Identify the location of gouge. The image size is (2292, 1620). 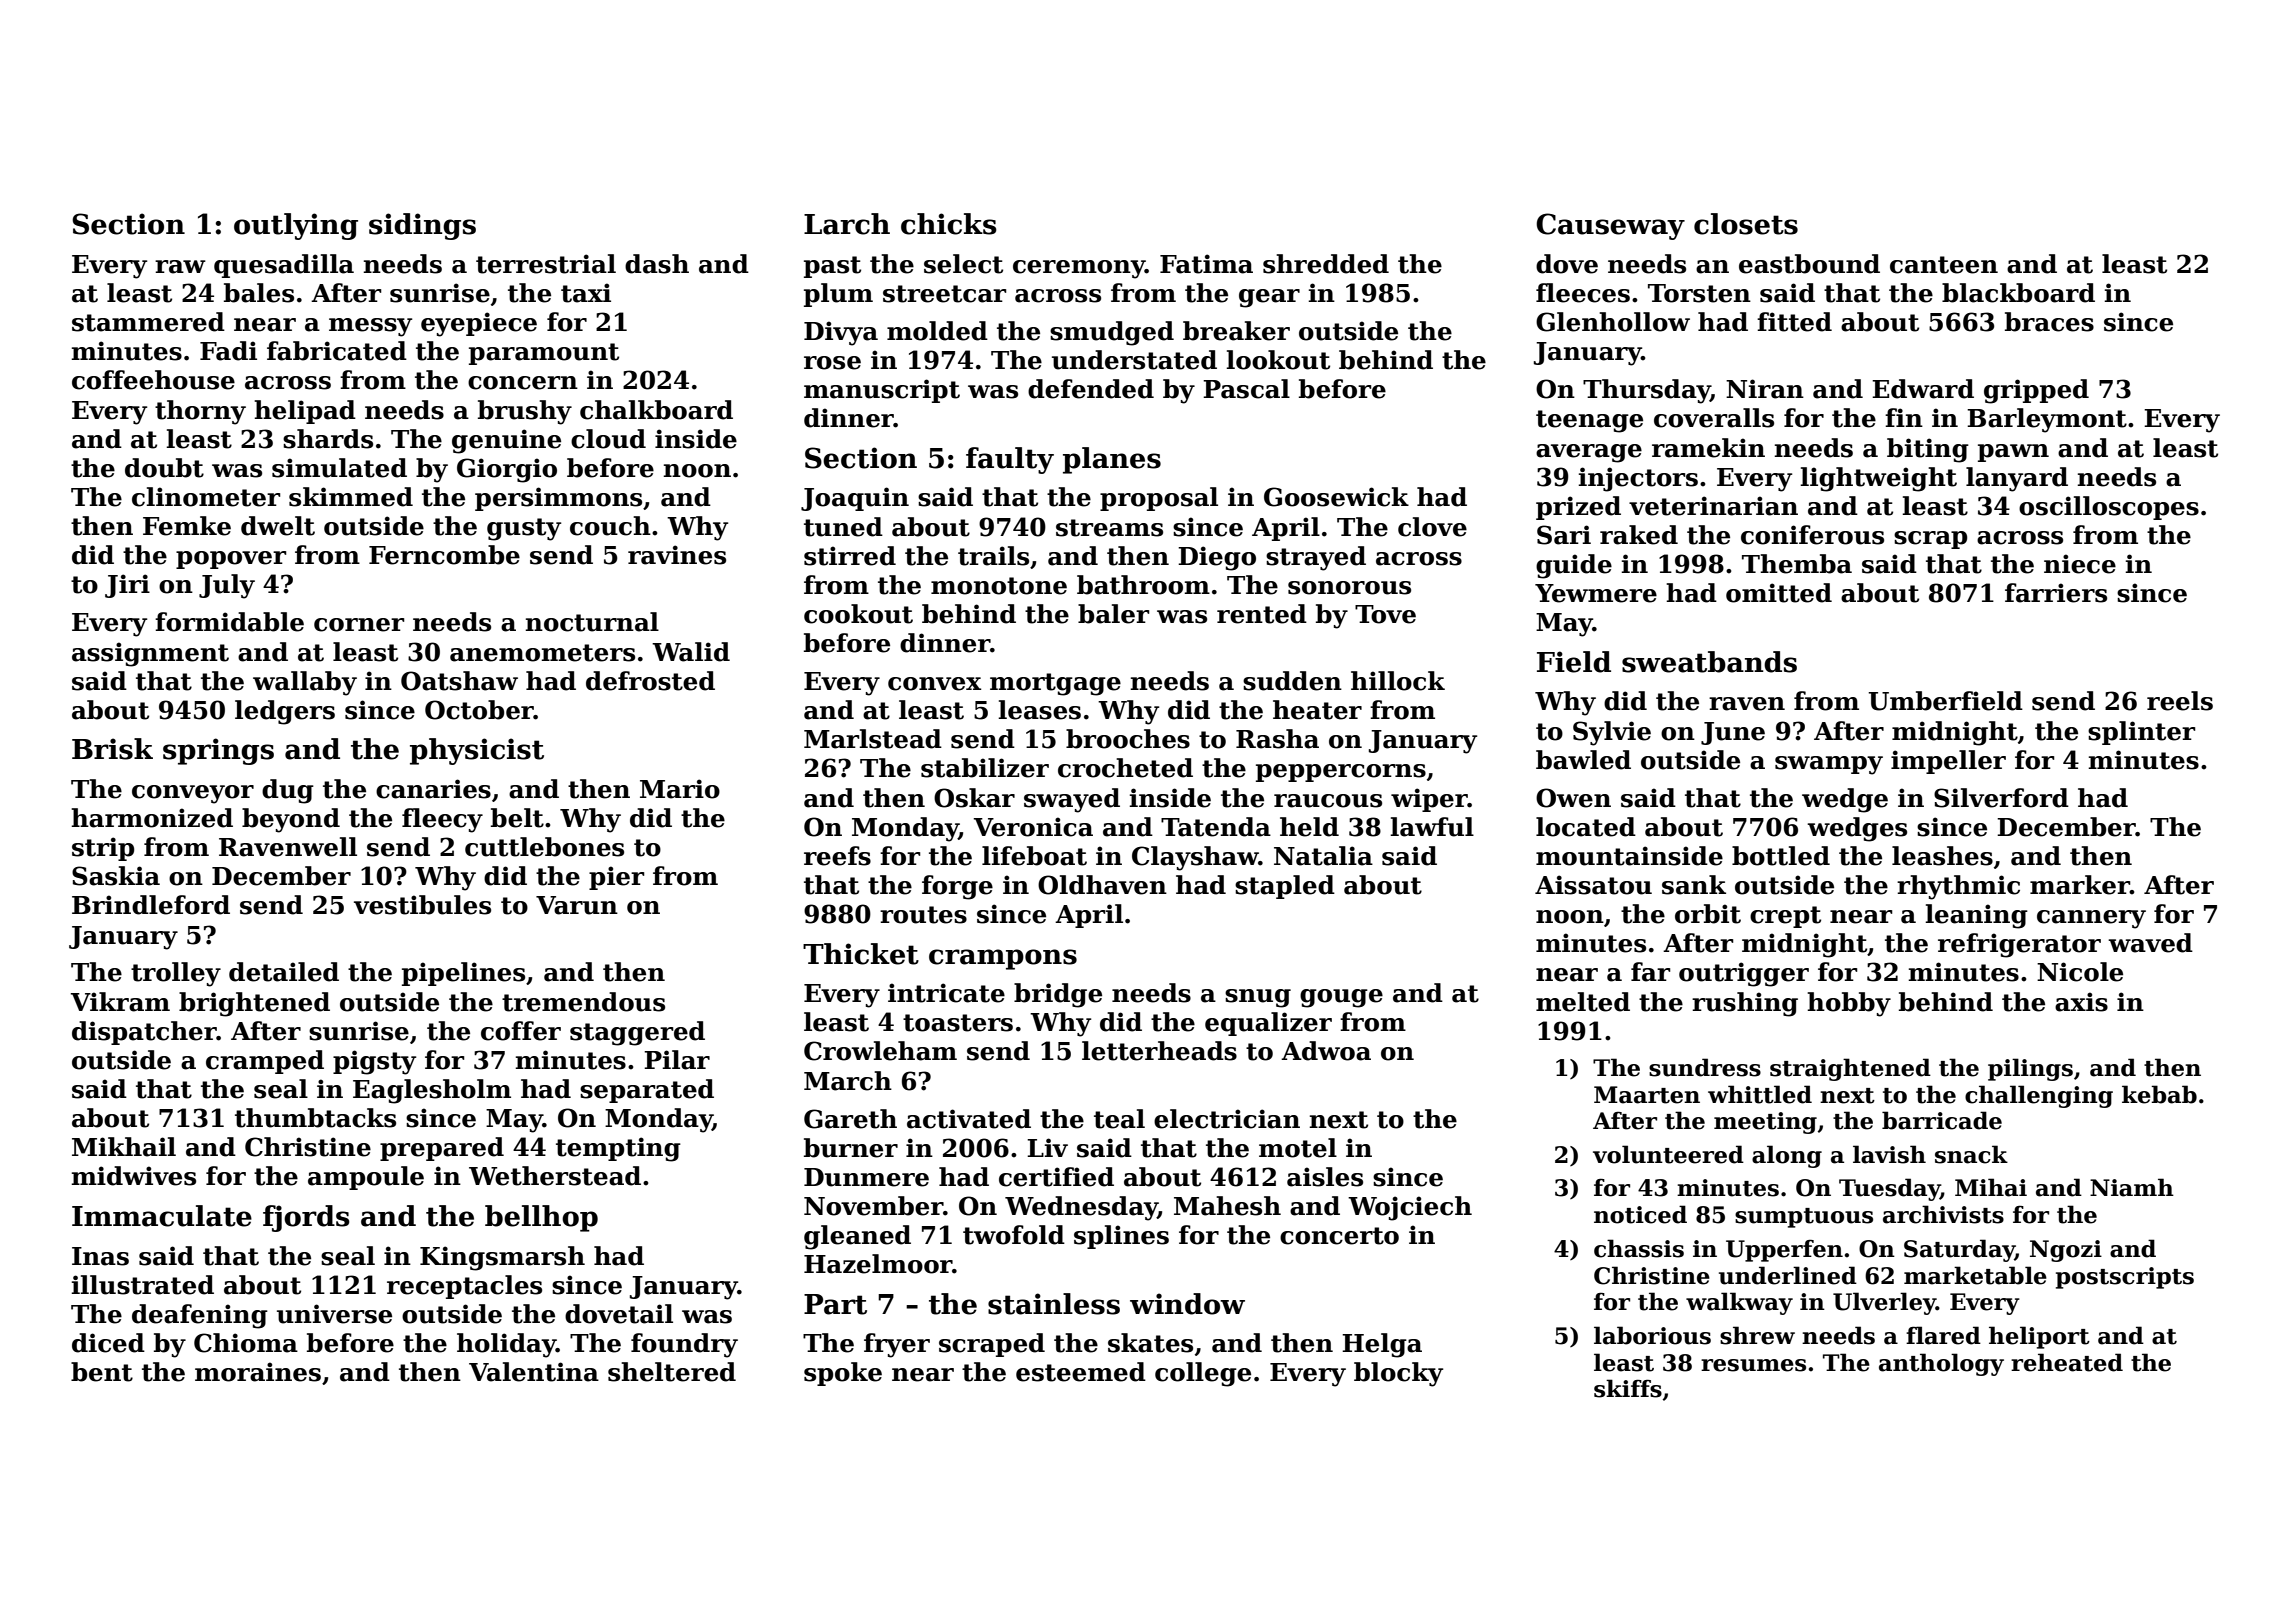
(1341, 998).
